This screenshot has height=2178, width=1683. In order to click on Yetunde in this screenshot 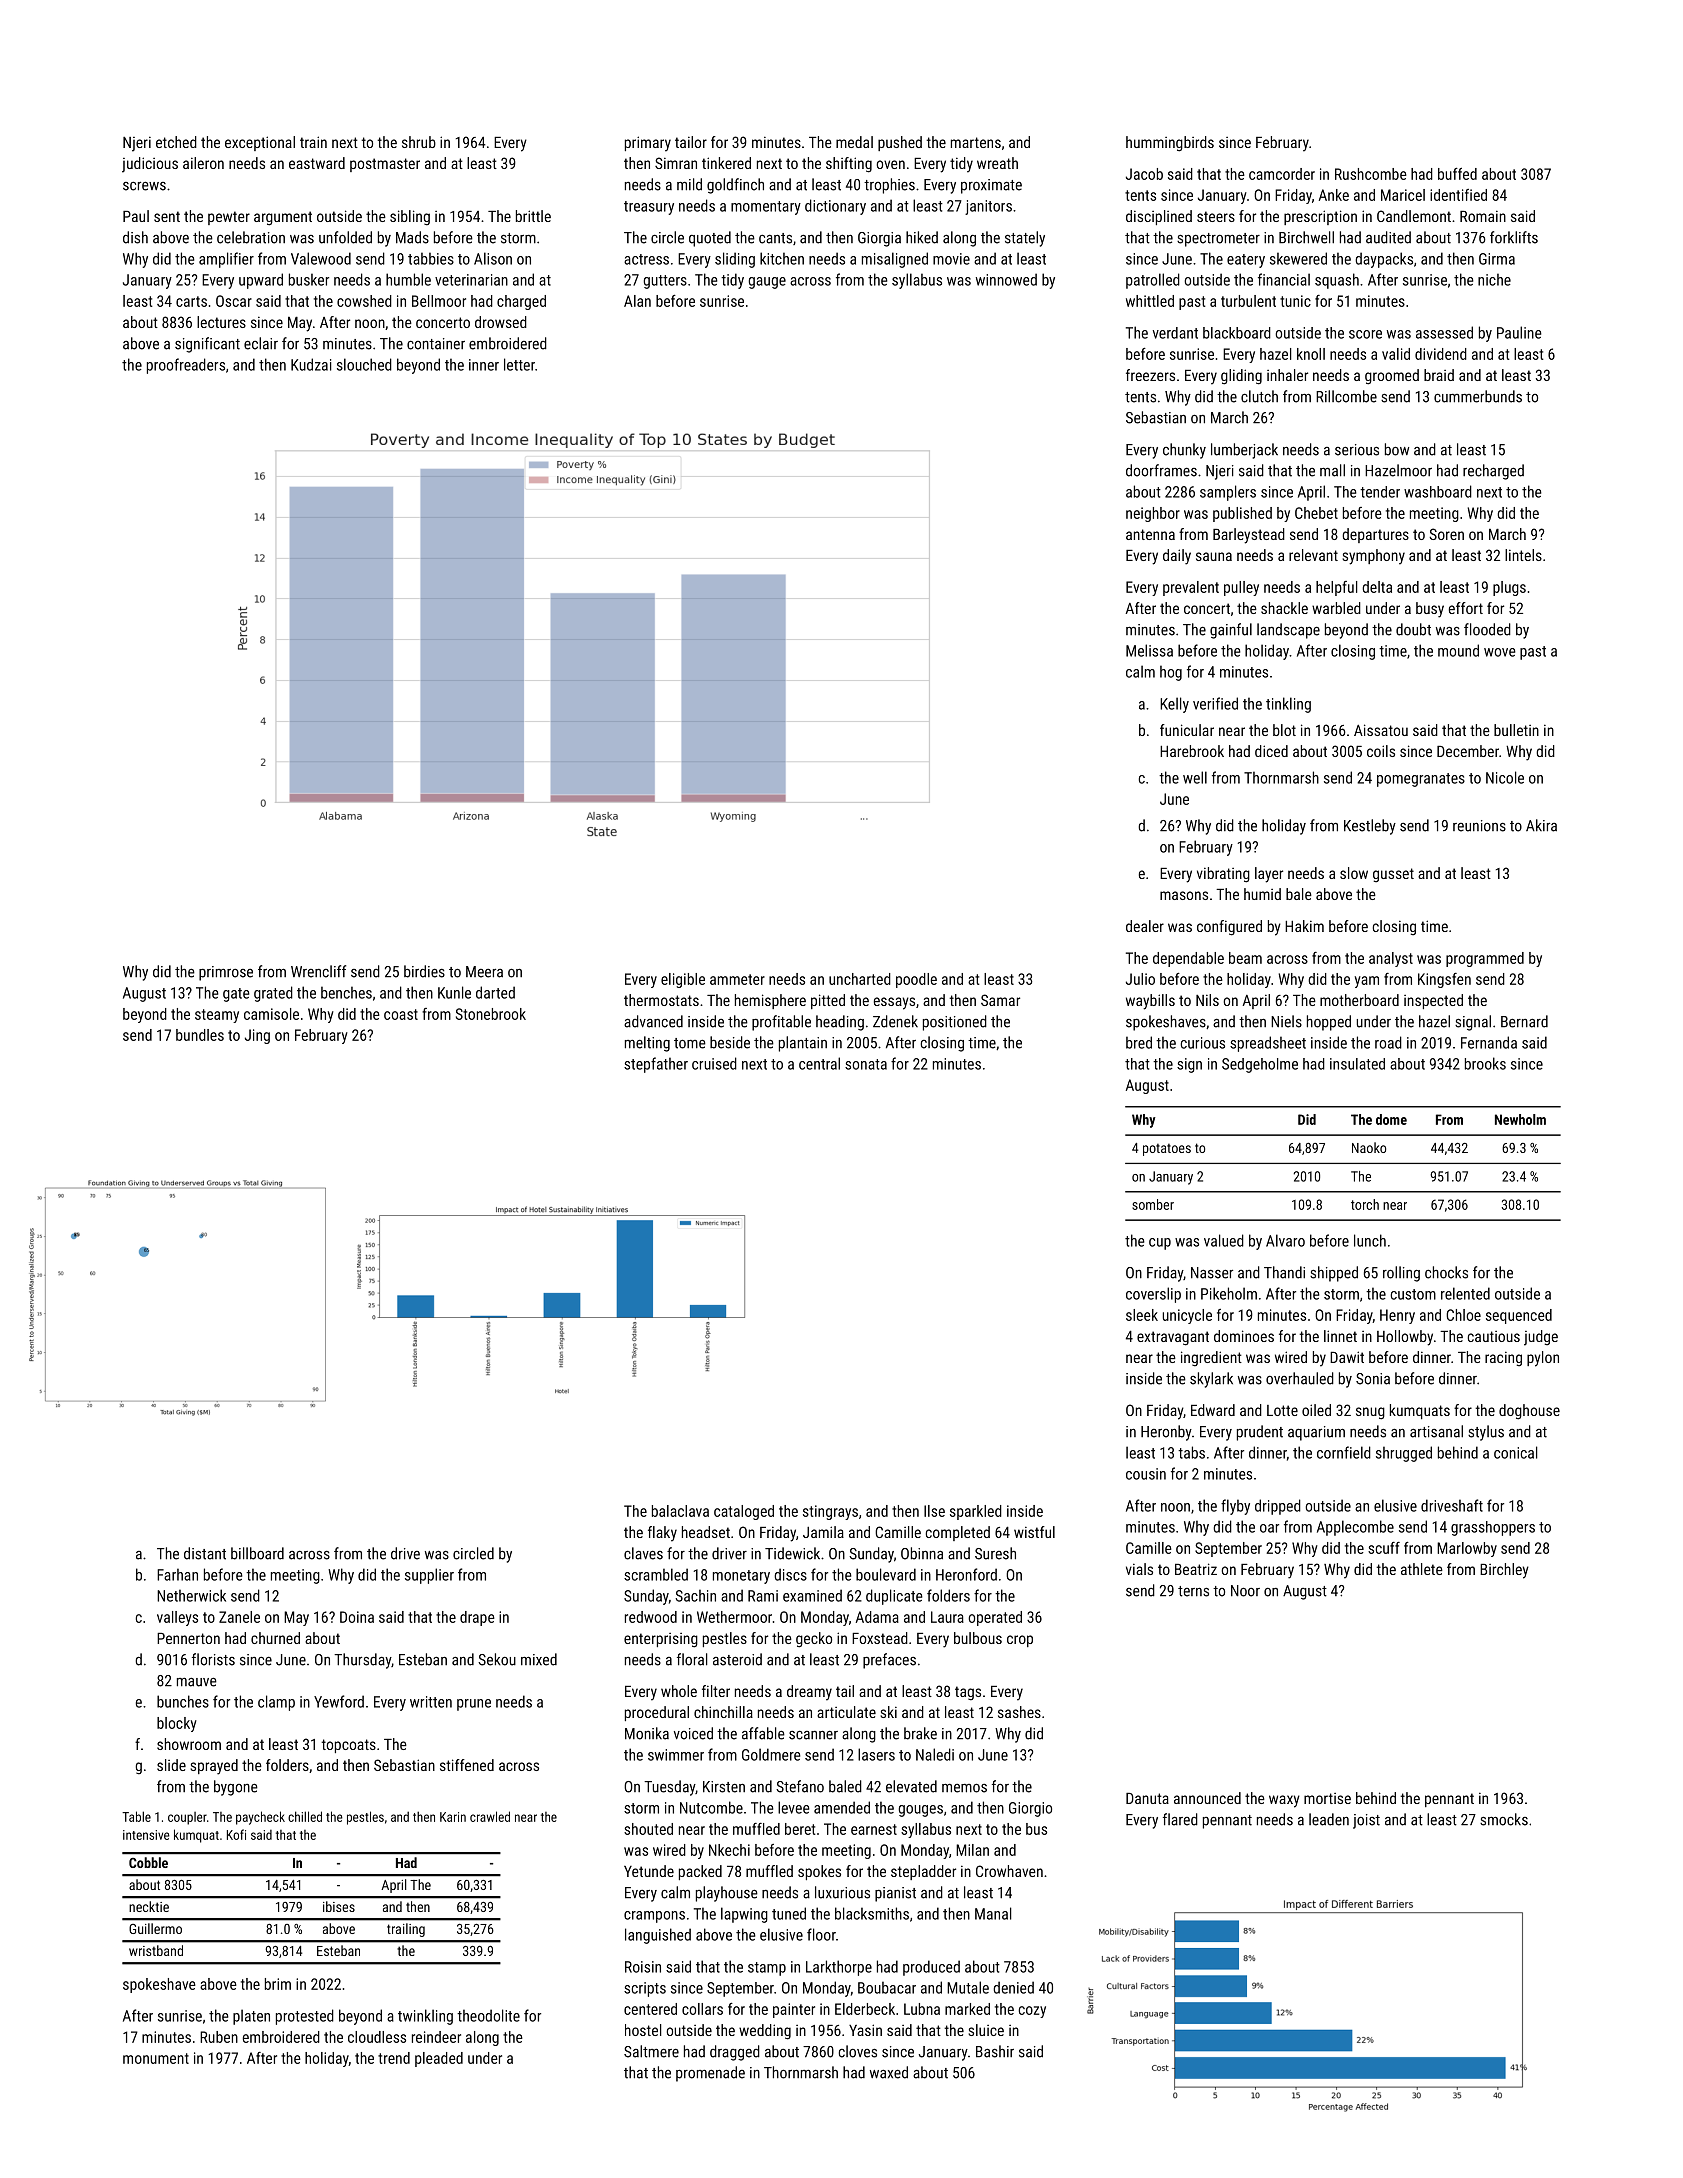, I will do `click(649, 1871)`.
